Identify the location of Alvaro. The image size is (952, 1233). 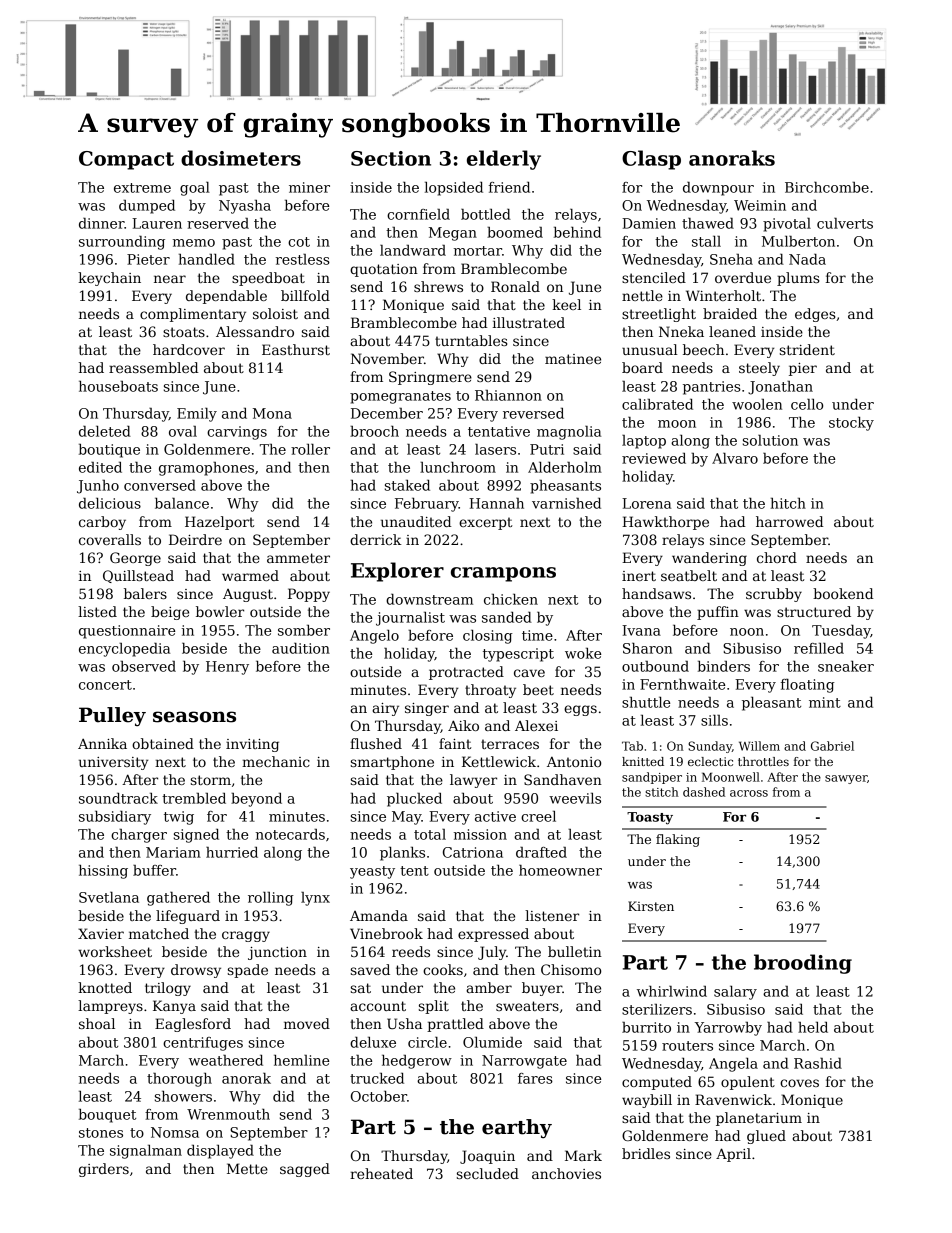
(735, 458).
